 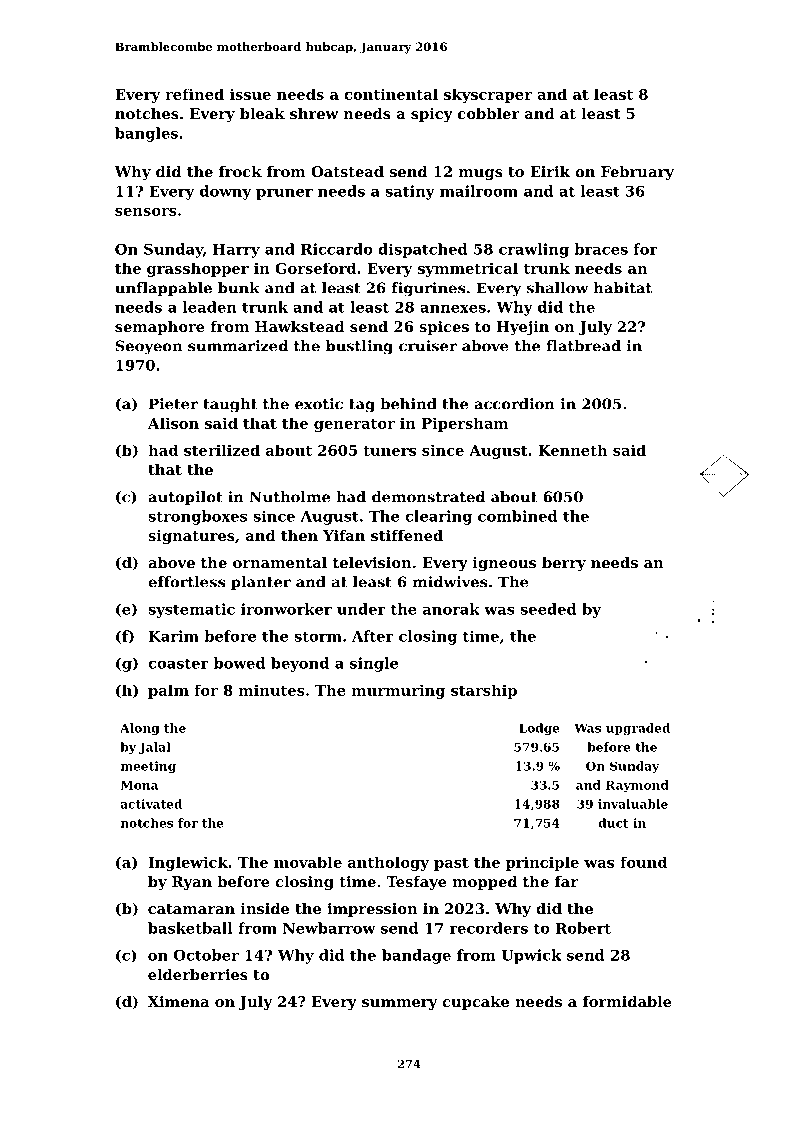 What do you see at coordinates (428, 289) in the document?
I see `figurines` at bounding box center [428, 289].
